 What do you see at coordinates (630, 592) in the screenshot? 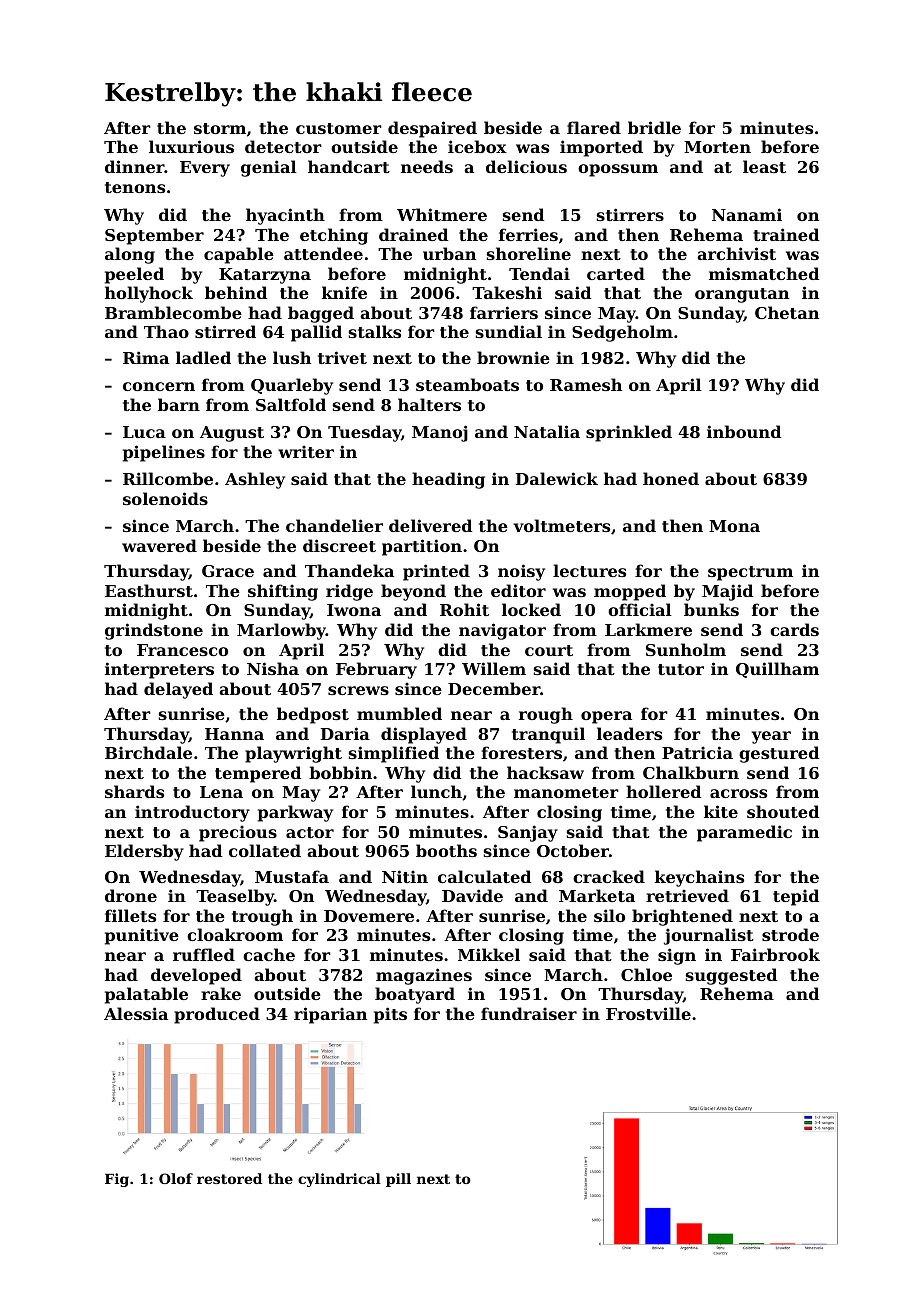
I see `mopped` at bounding box center [630, 592].
